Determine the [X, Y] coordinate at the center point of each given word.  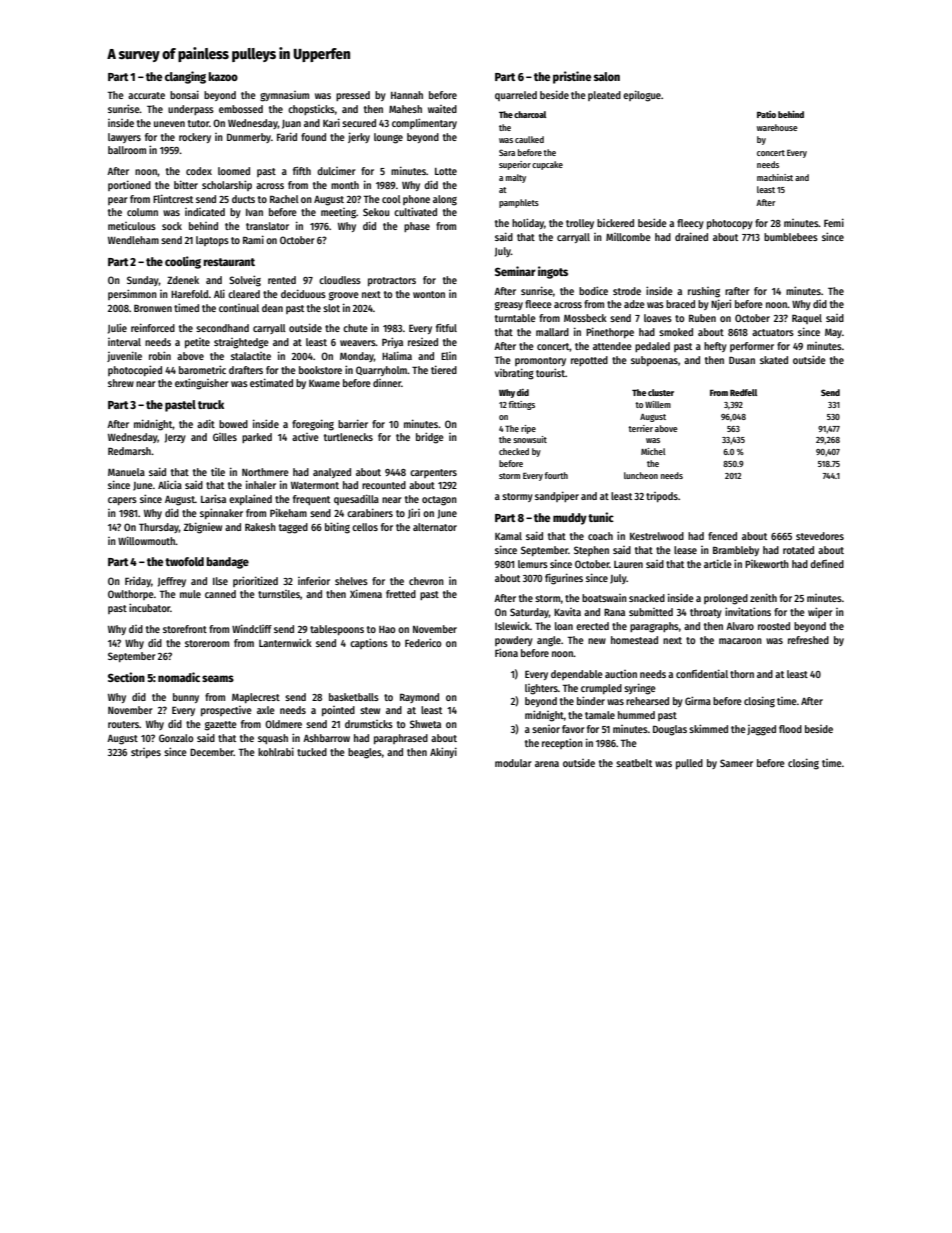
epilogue [642, 96]
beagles [365, 753]
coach [600, 536]
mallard [552, 332]
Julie [117, 328]
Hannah [407, 95]
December [212, 752]
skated [774, 360]
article [718, 563]
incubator [150, 607]
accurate [146, 95]
